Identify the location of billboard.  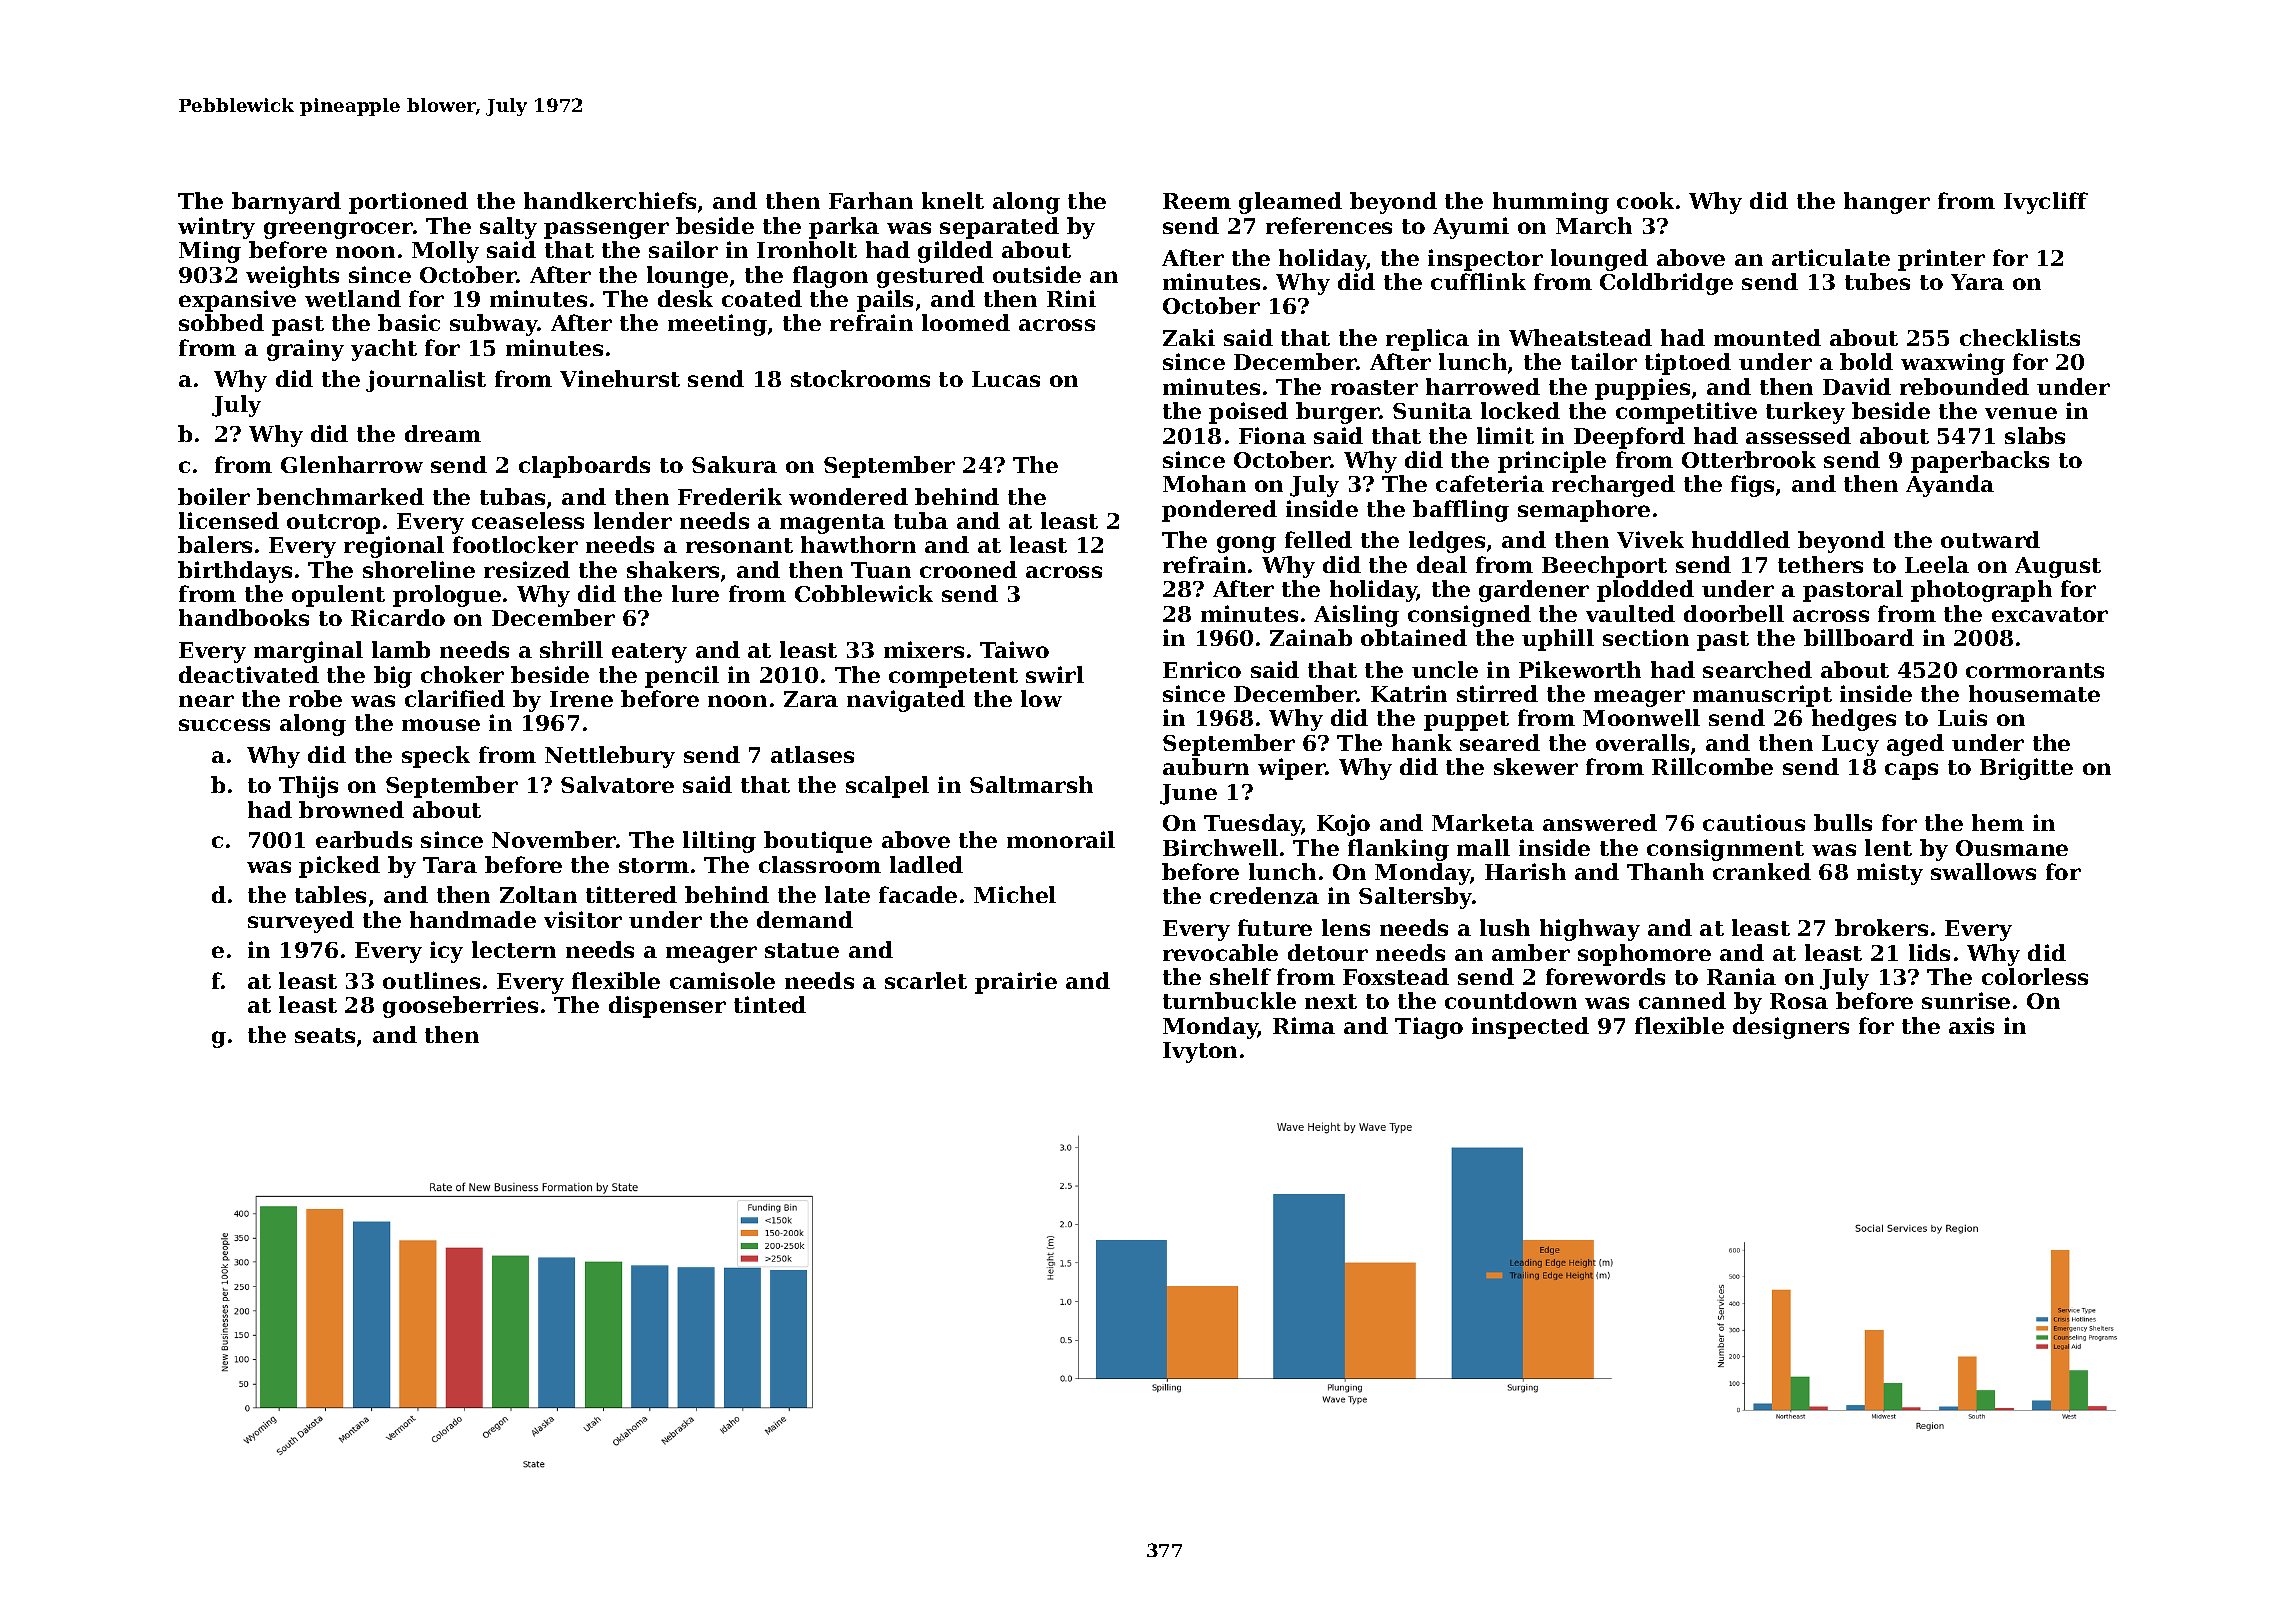
(1859, 637).
